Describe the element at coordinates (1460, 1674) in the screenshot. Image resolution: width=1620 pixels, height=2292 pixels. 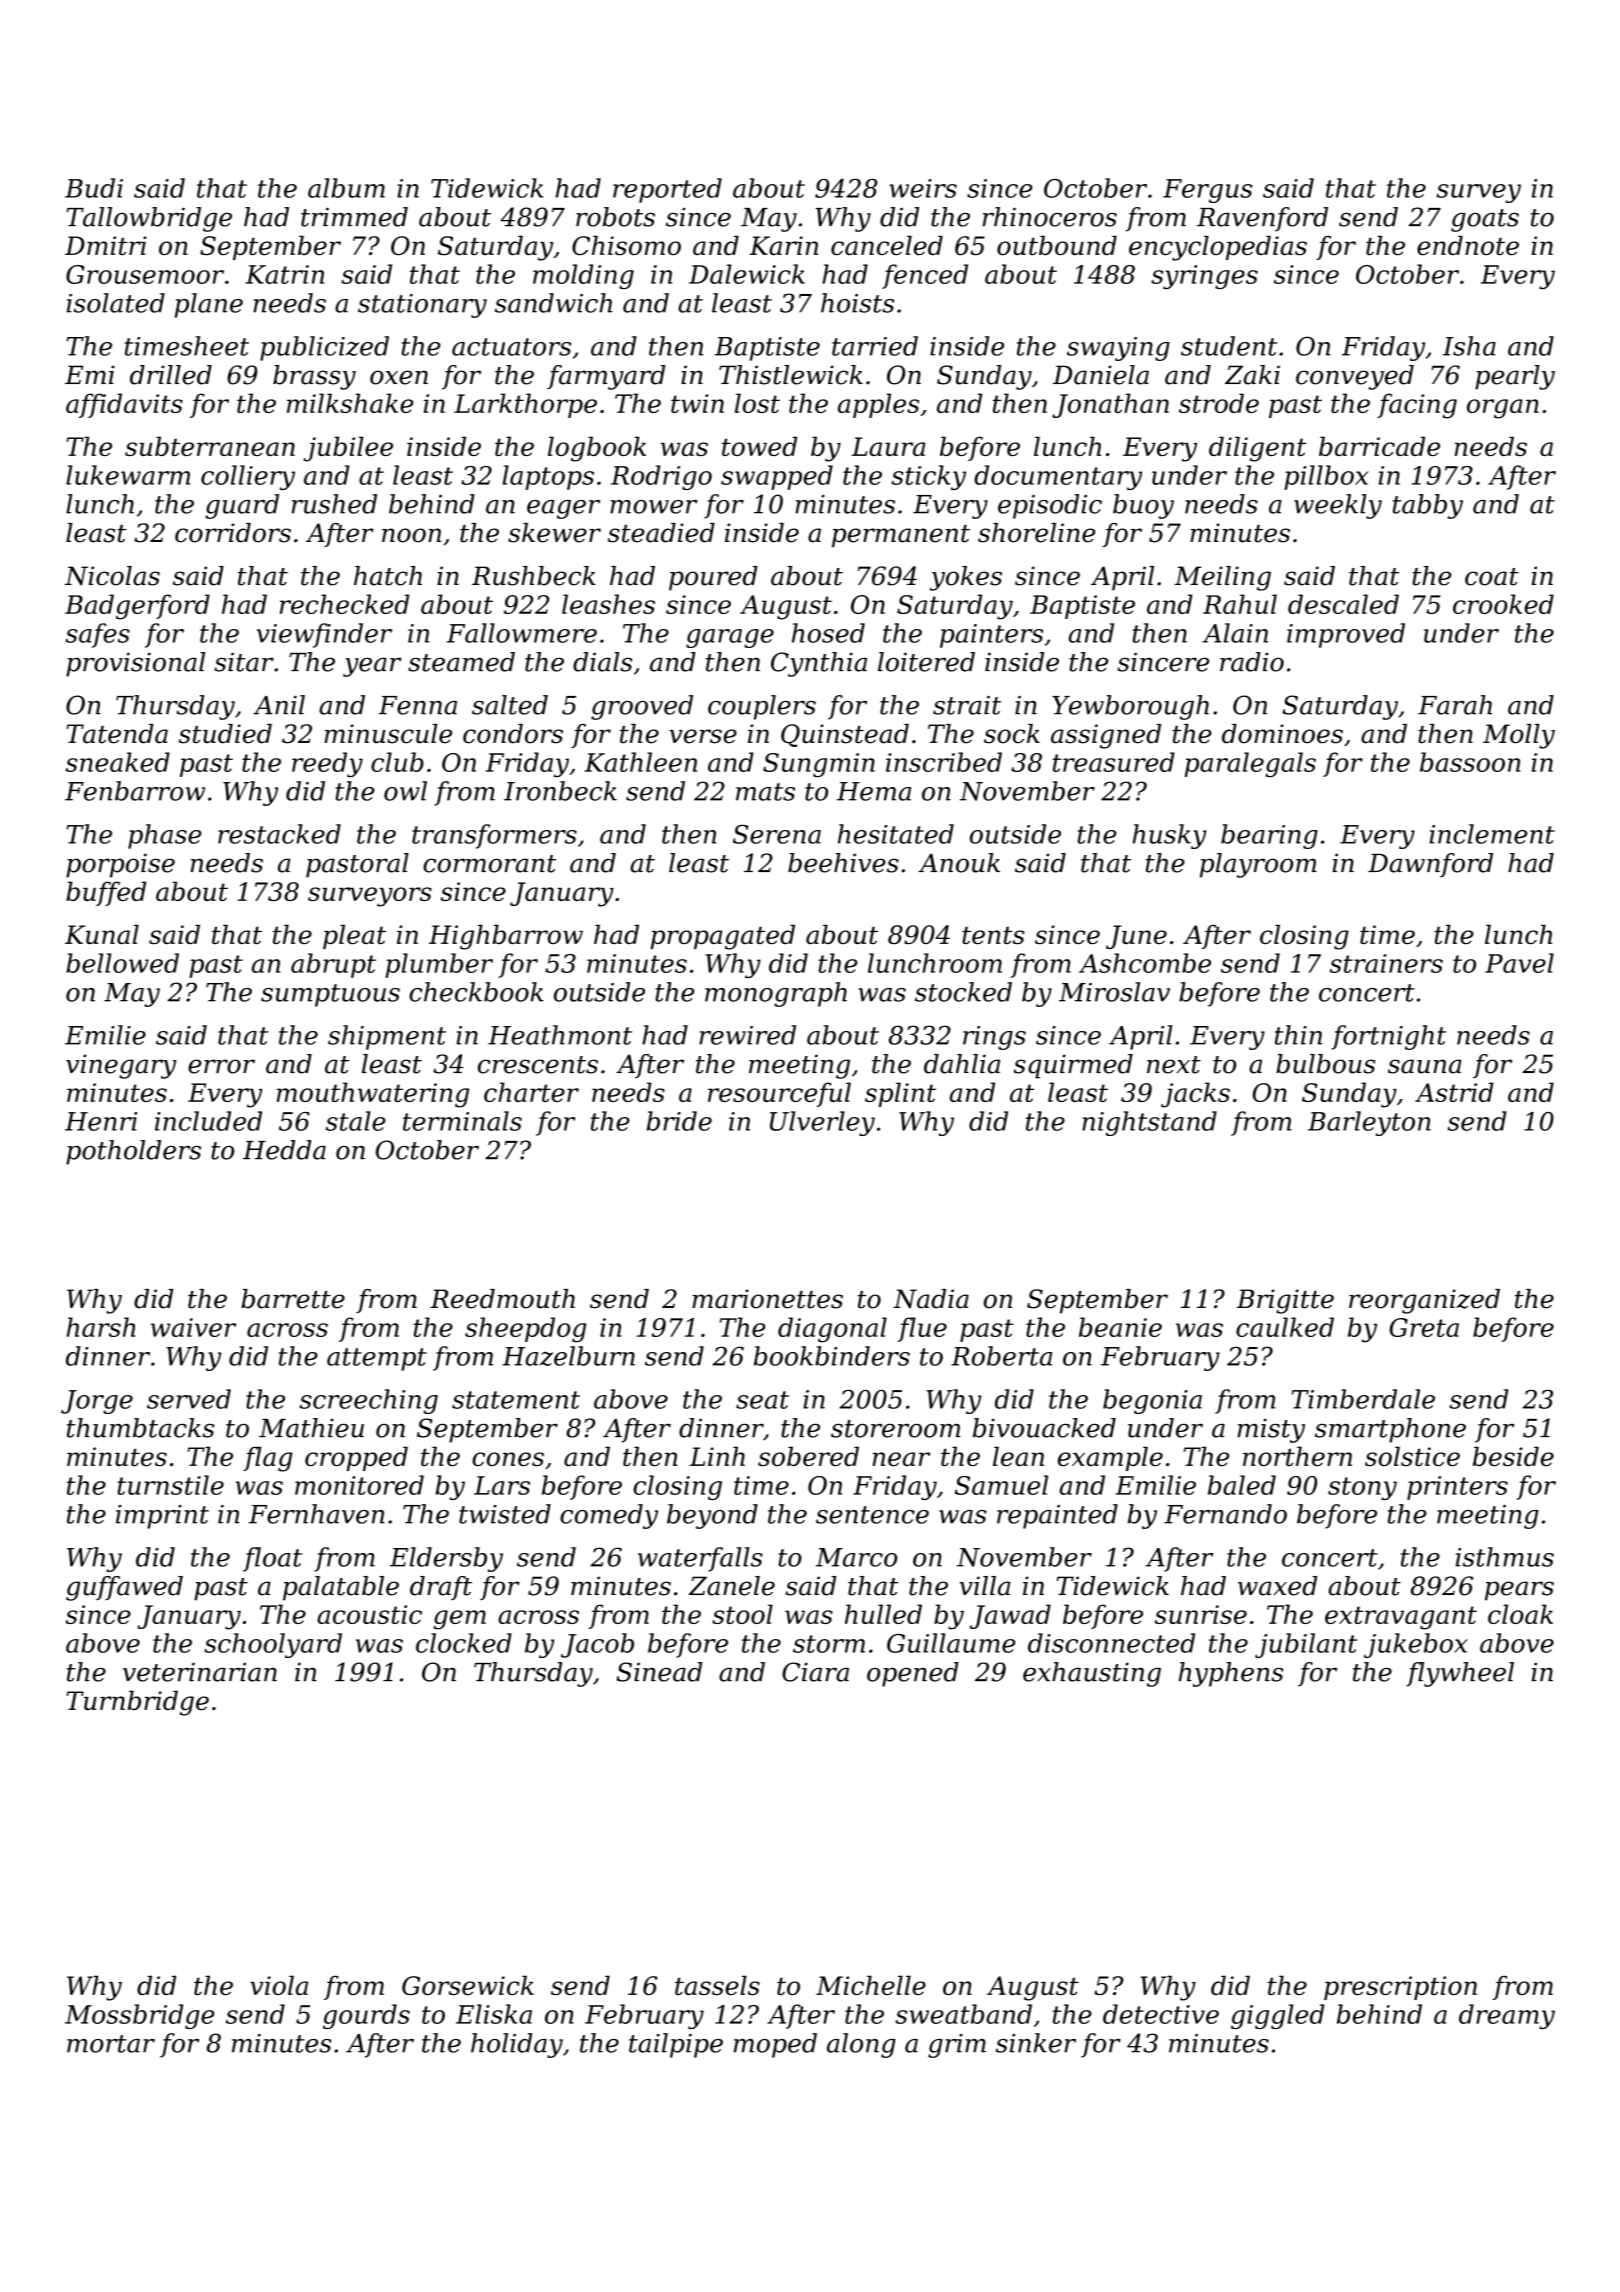
I see `flywheel` at that location.
